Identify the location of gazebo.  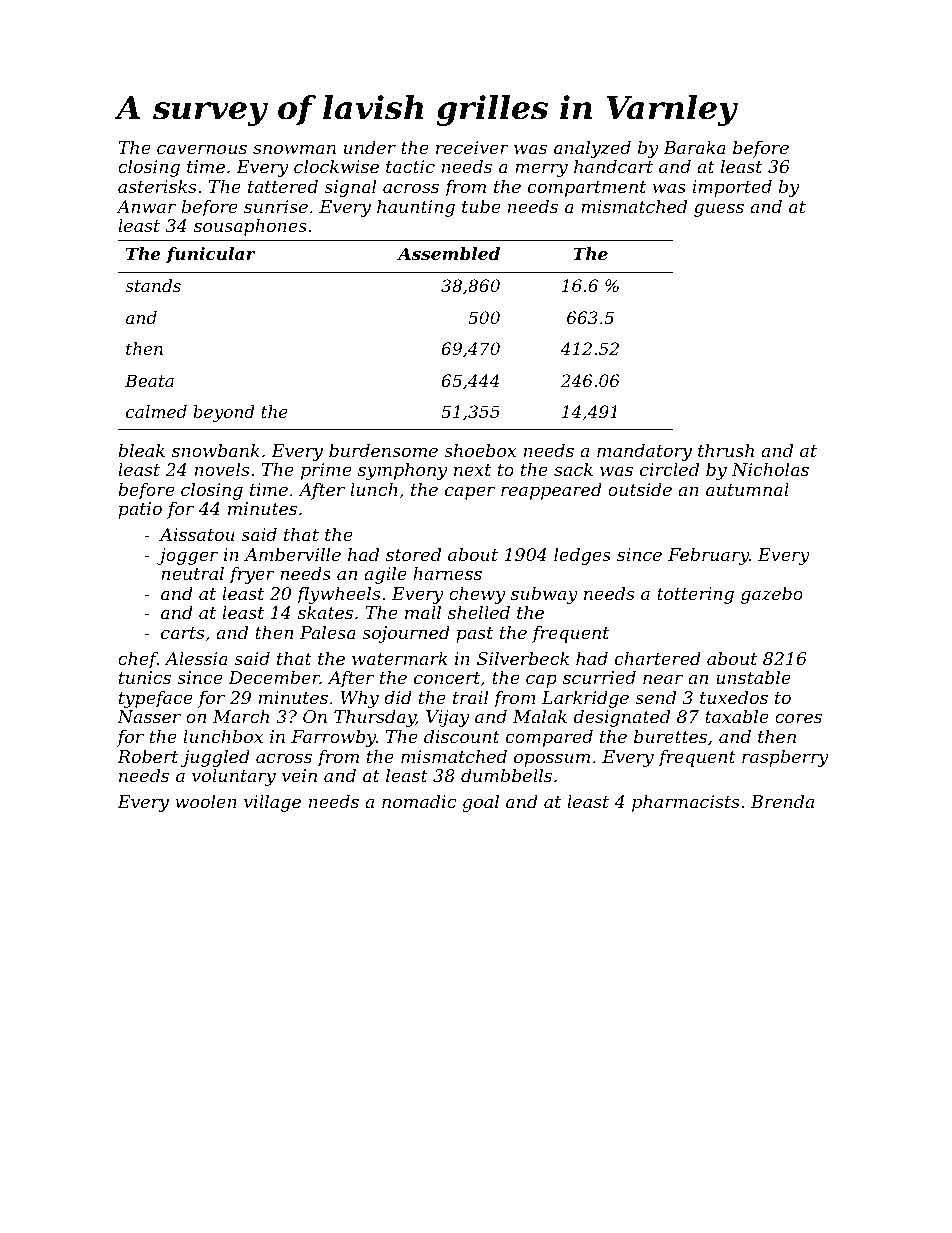
(772, 595).
